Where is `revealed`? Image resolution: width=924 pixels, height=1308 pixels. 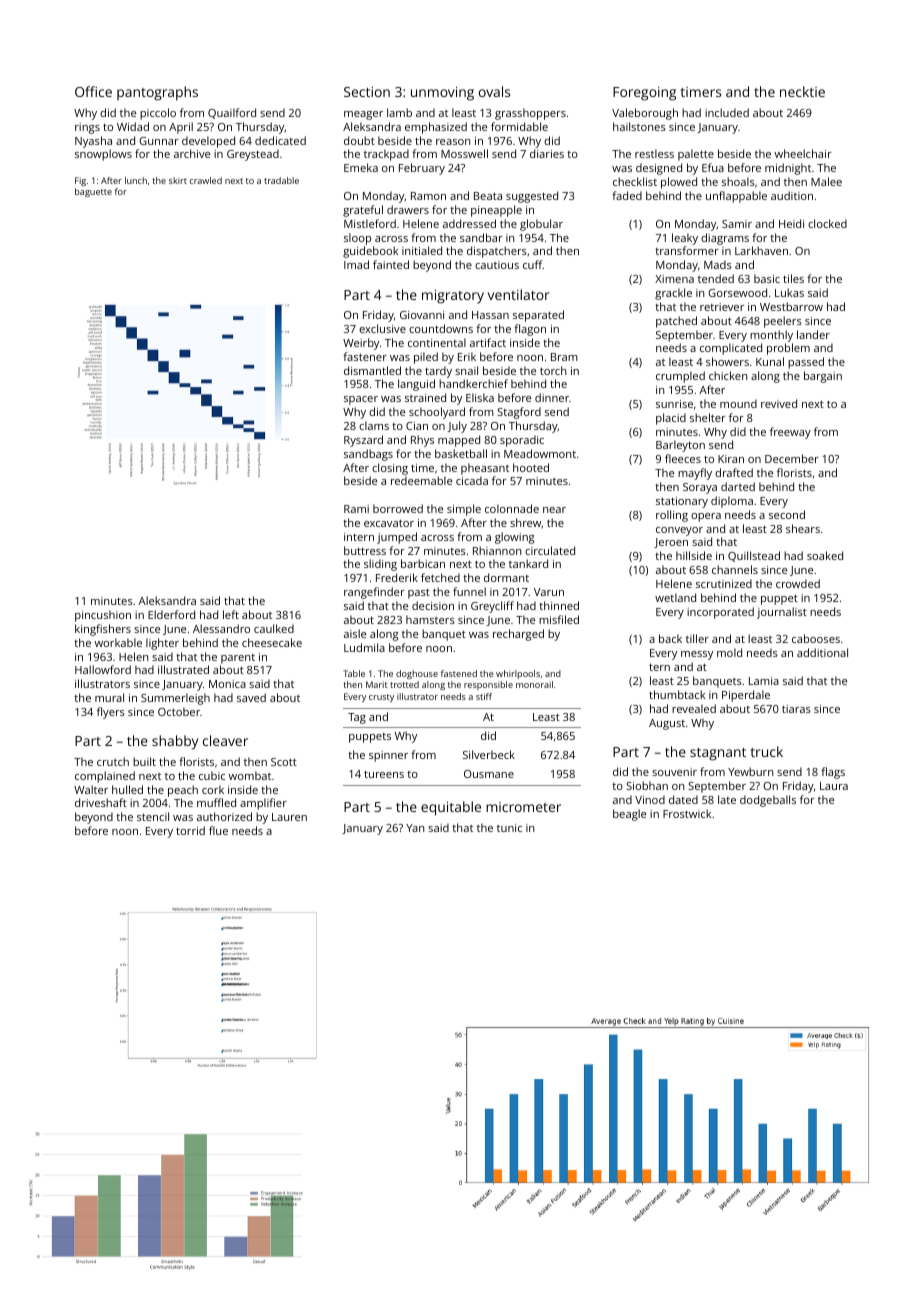 revealed is located at coordinates (694, 708).
